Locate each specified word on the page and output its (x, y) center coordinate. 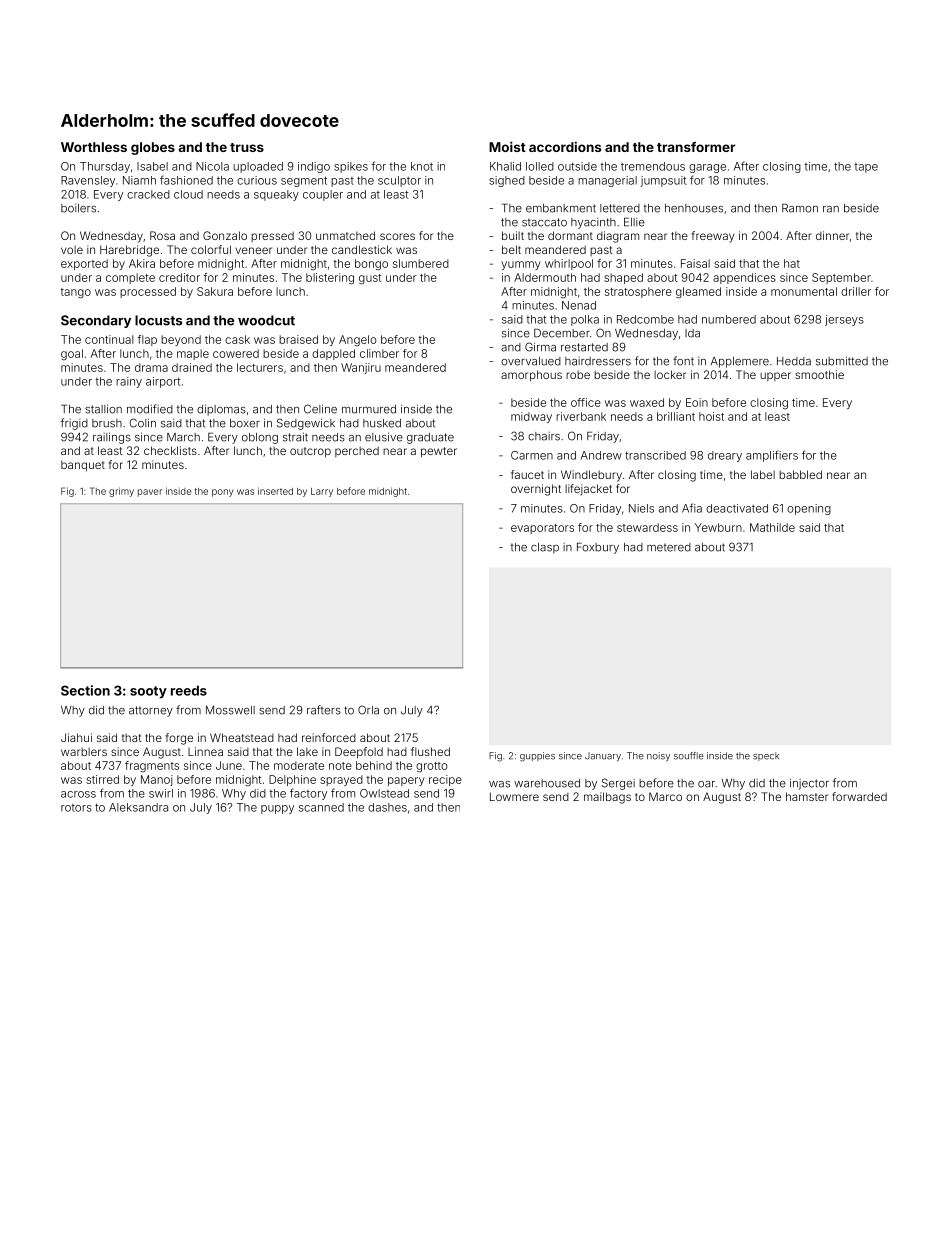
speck (766, 756)
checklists (170, 450)
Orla (368, 710)
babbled (800, 474)
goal (72, 354)
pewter (439, 452)
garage (707, 168)
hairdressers (598, 361)
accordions (565, 147)
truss (247, 147)
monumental (804, 291)
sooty (148, 692)
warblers (84, 752)
